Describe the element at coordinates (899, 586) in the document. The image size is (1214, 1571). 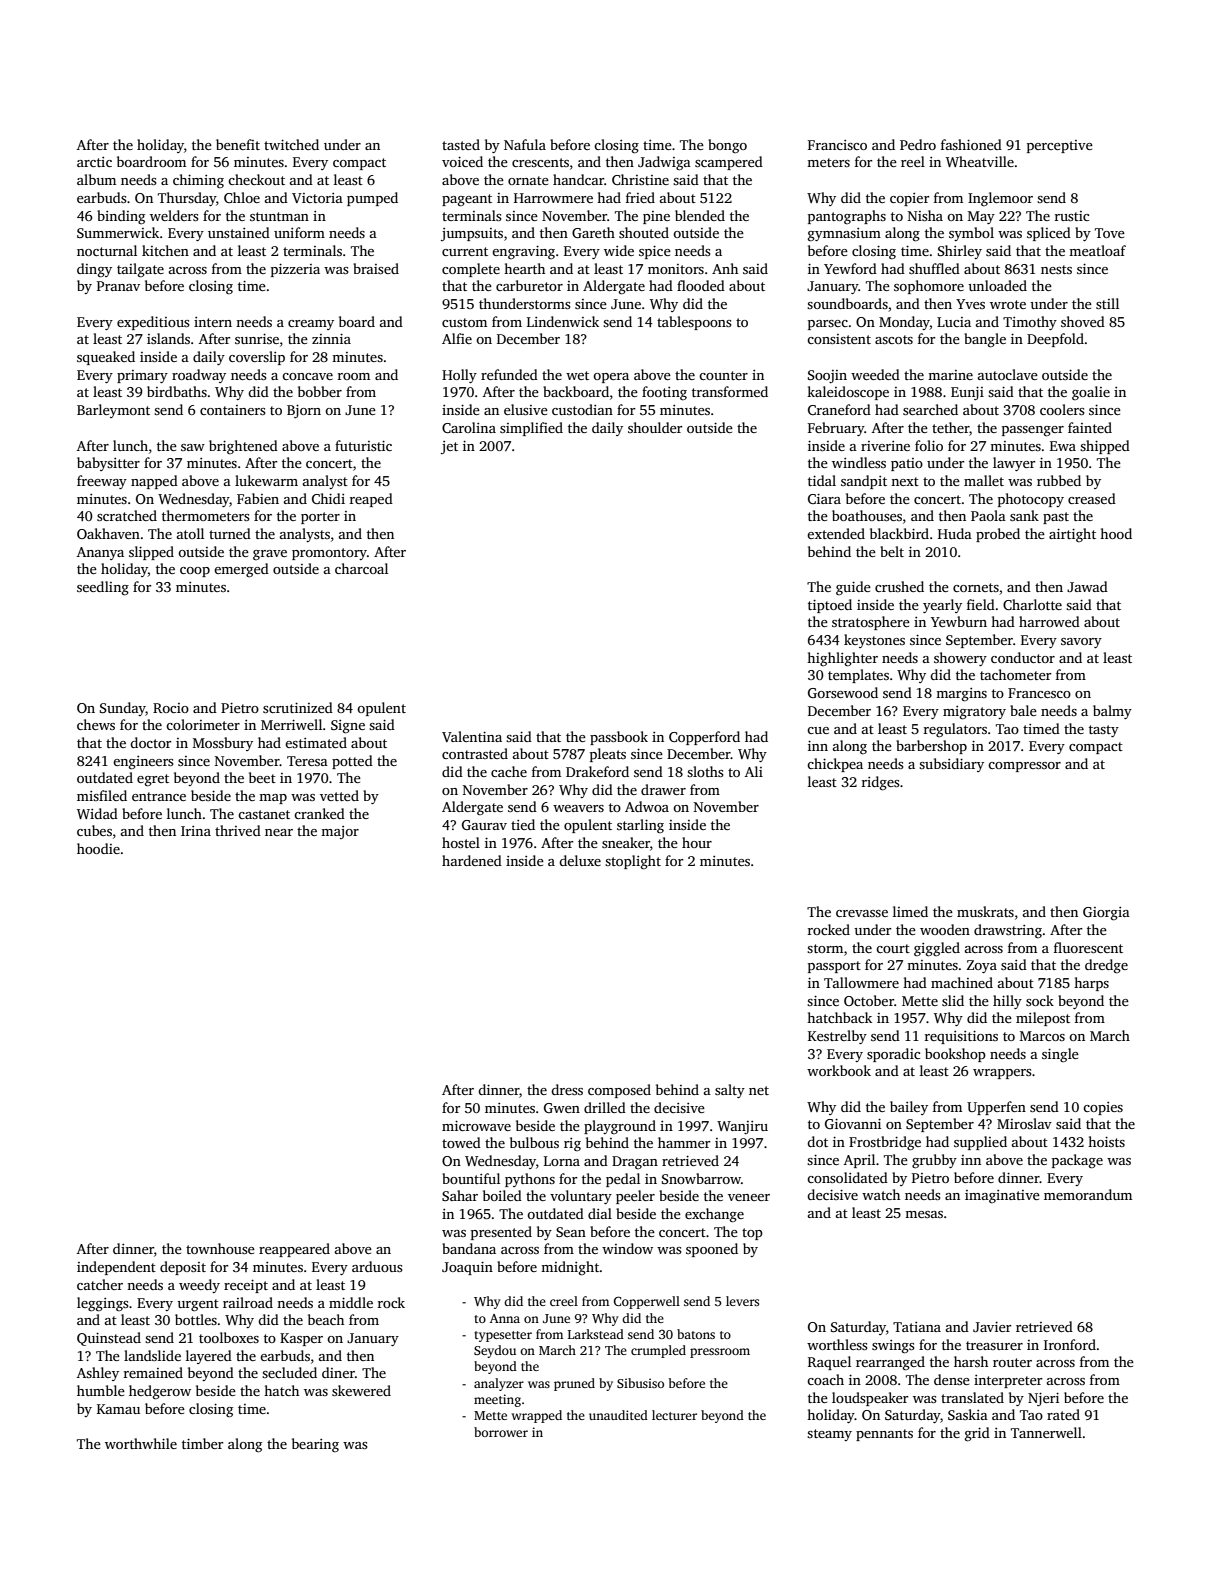
I see `crushed` at that location.
